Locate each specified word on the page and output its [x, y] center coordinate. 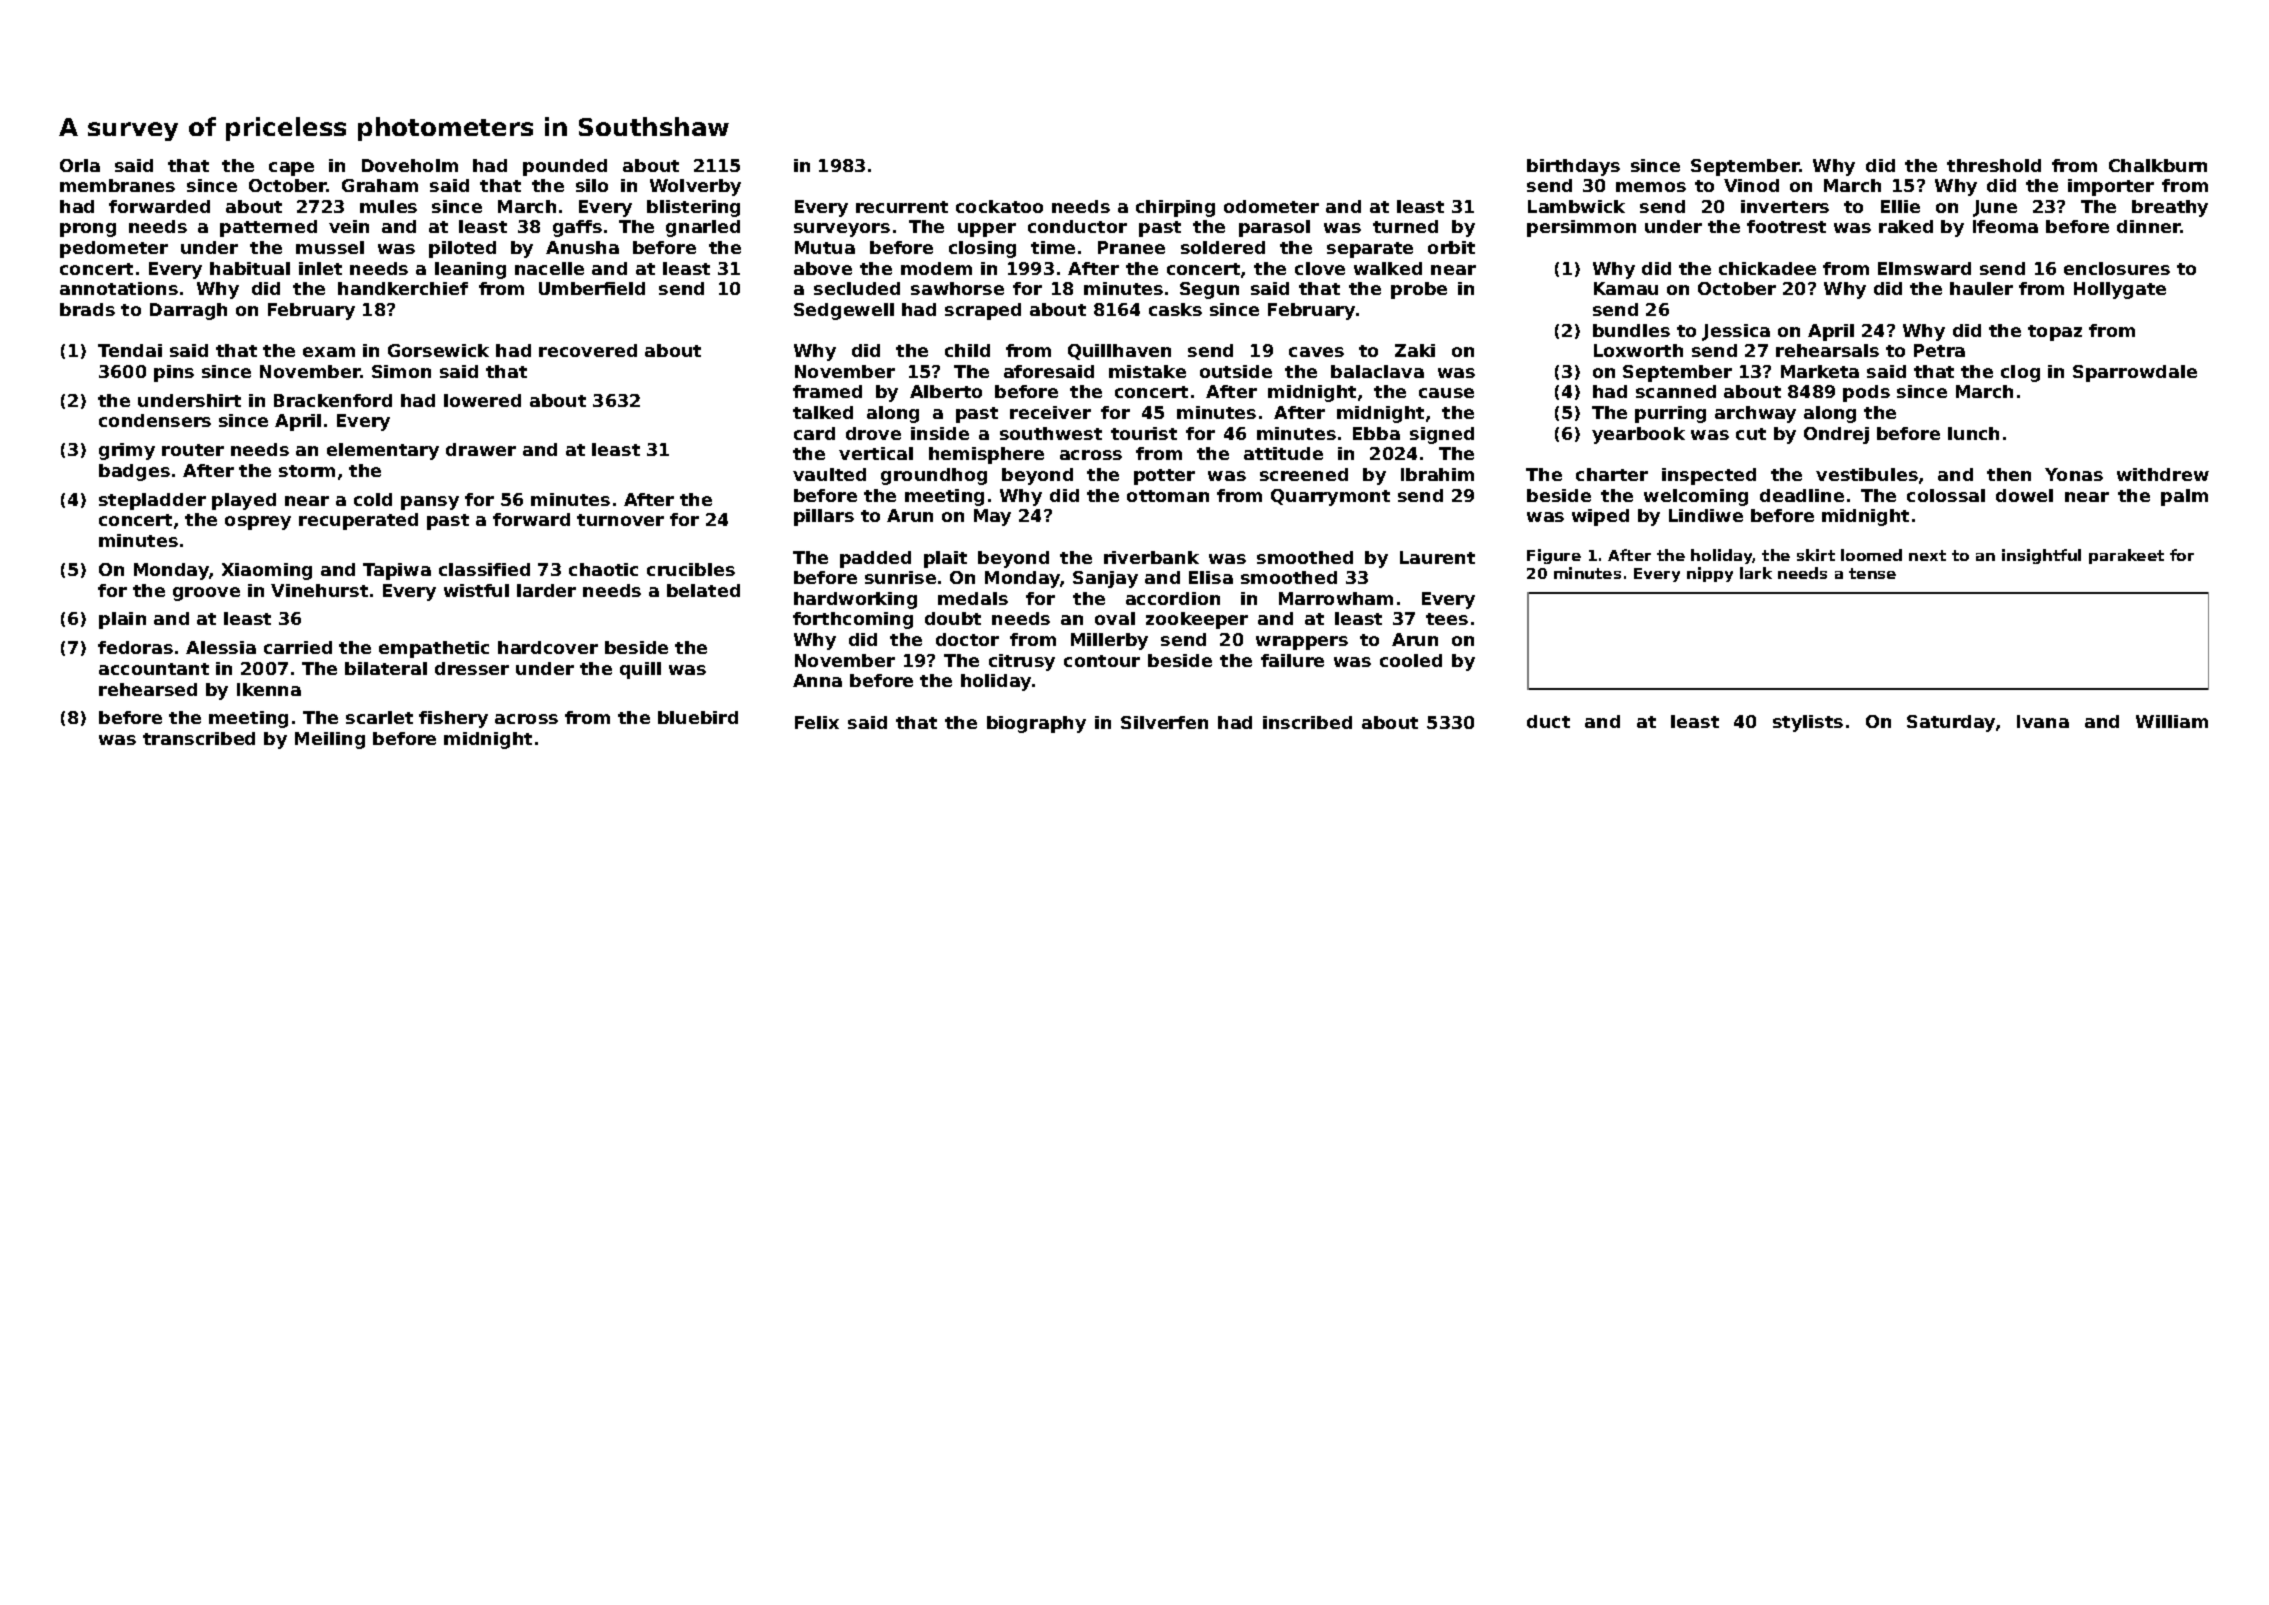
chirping [1175, 208]
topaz [2055, 333]
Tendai [130, 350]
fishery [453, 719]
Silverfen [1164, 722]
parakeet [2126, 556]
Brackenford [333, 400]
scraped [983, 311]
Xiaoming [267, 571]
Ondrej [1836, 435]
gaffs [577, 228]
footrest [1786, 226]
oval [1115, 618]
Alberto [946, 391]
